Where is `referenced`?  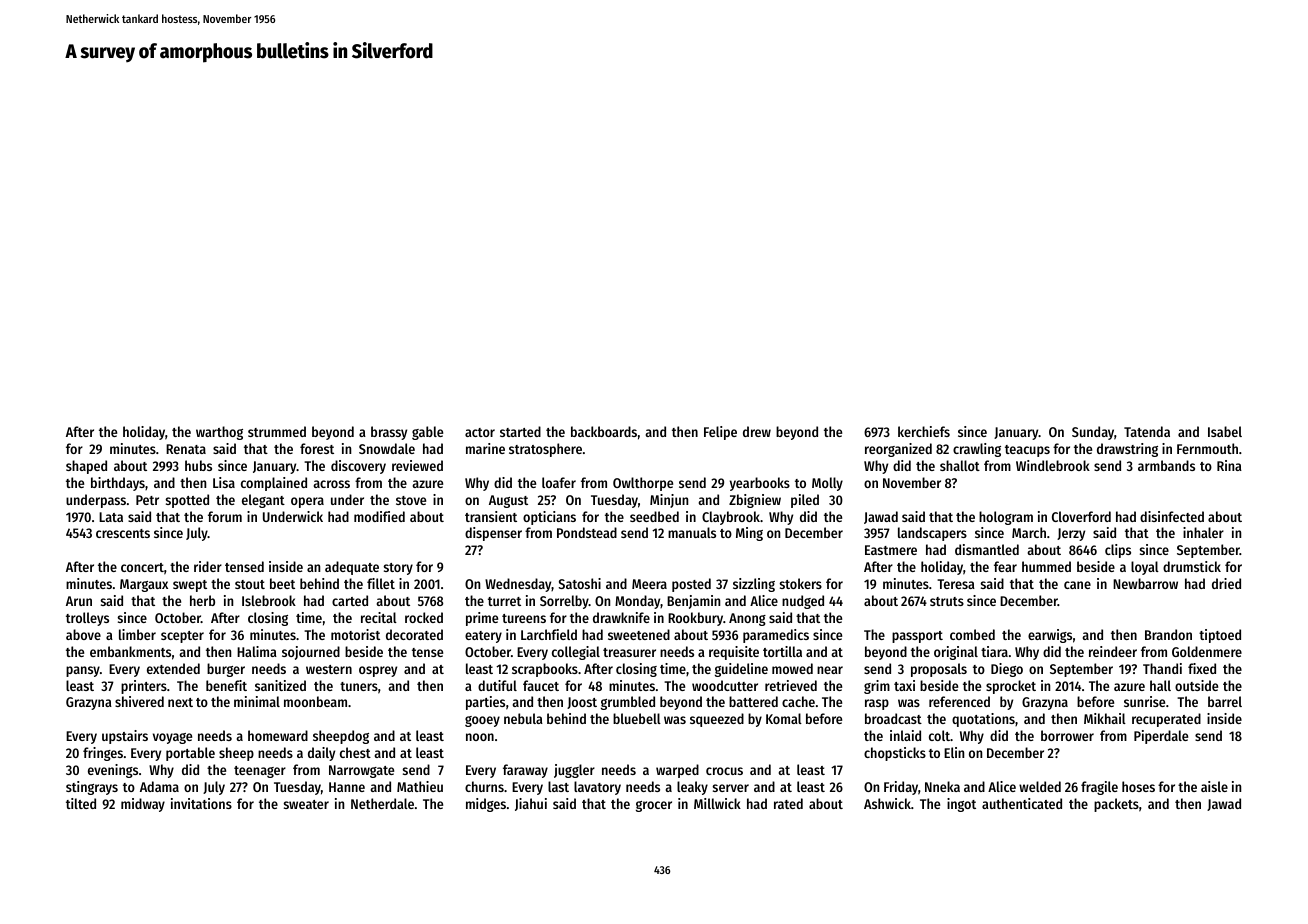
referenced is located at coordinates (959, 701).
